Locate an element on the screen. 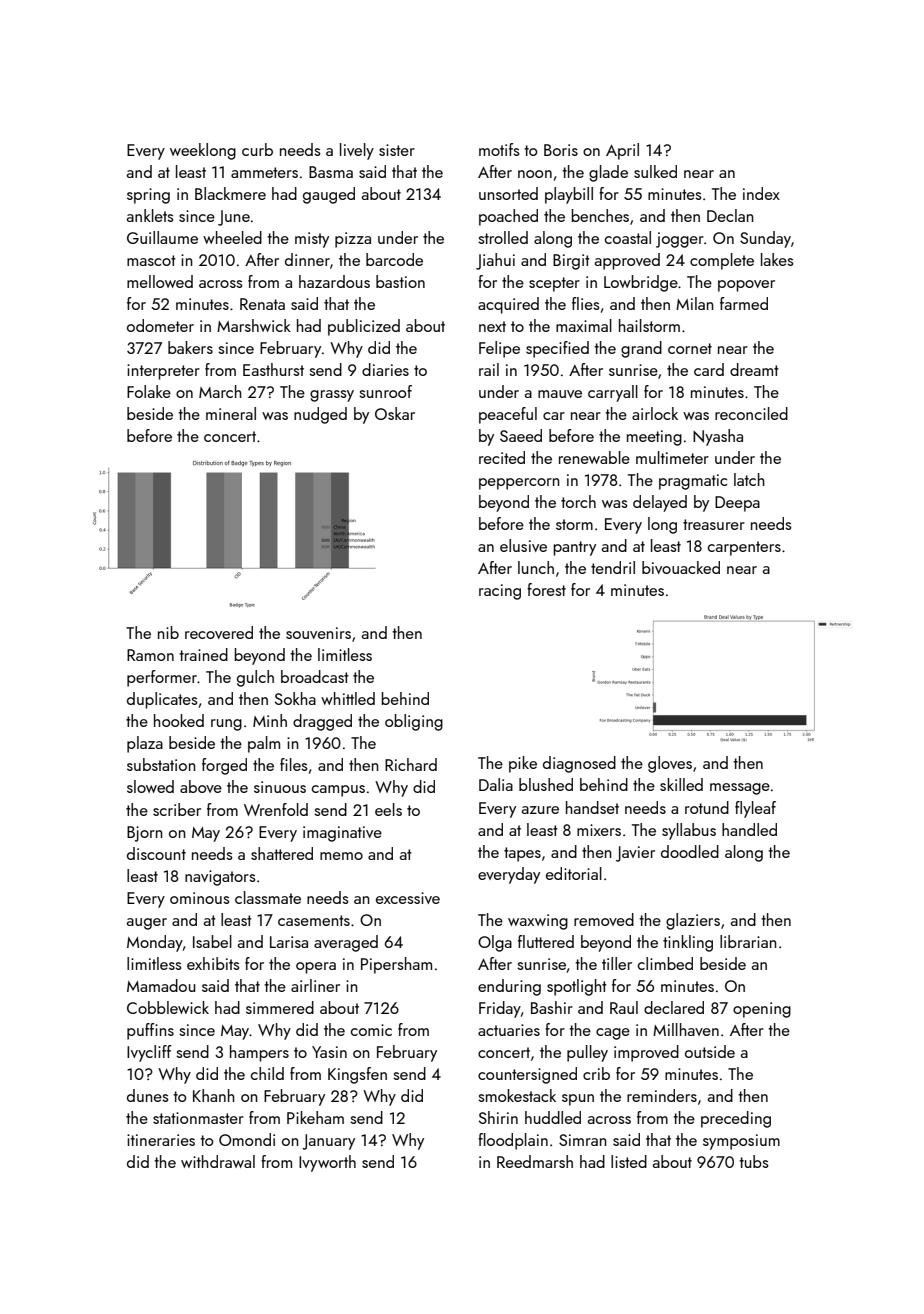 Image resolution: width=924 pixels, height=1314 pixels. sulked is located at coordinates (655, 171).
